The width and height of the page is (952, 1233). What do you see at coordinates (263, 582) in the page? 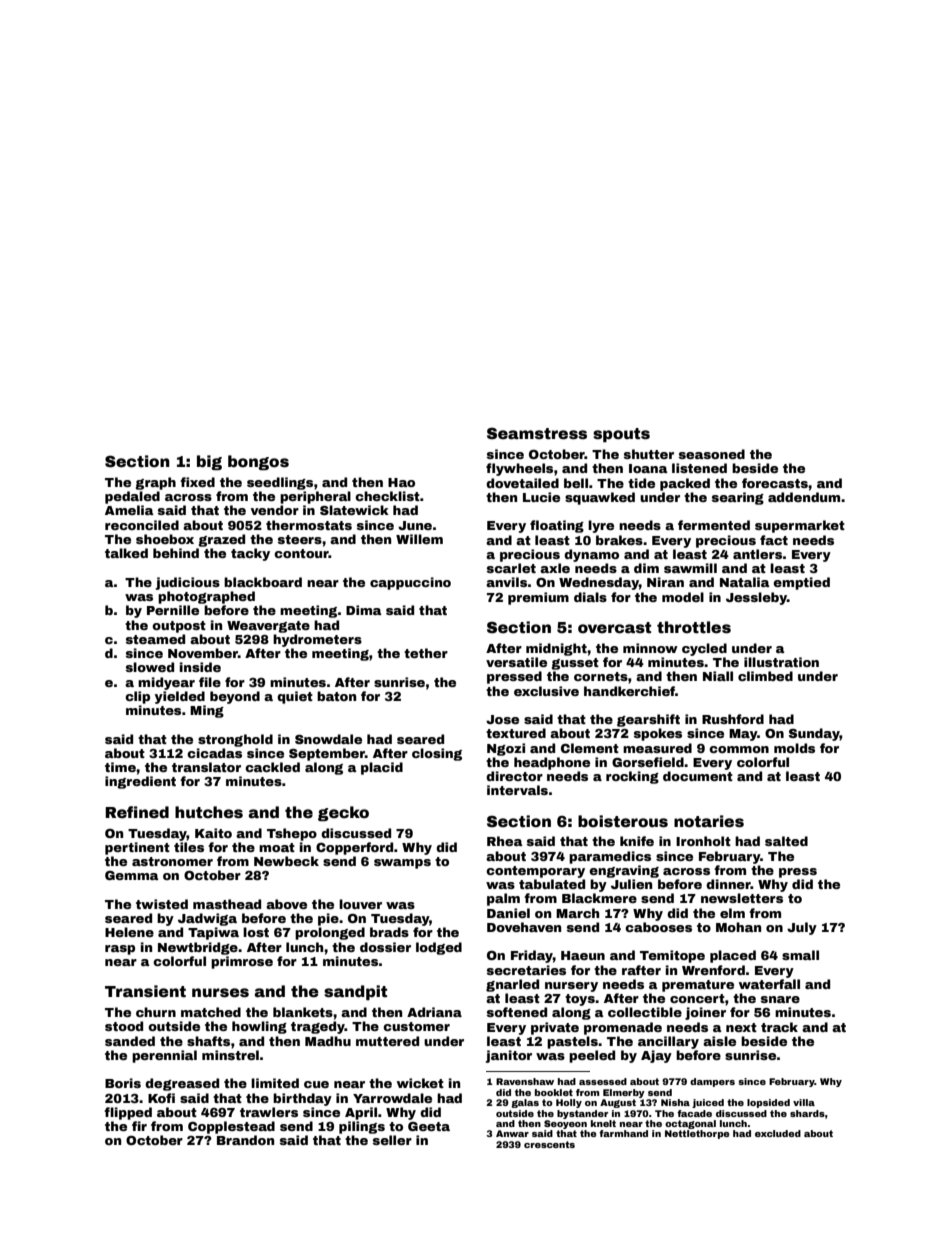
I see `blackboard` at bounding box center [263, 582].
